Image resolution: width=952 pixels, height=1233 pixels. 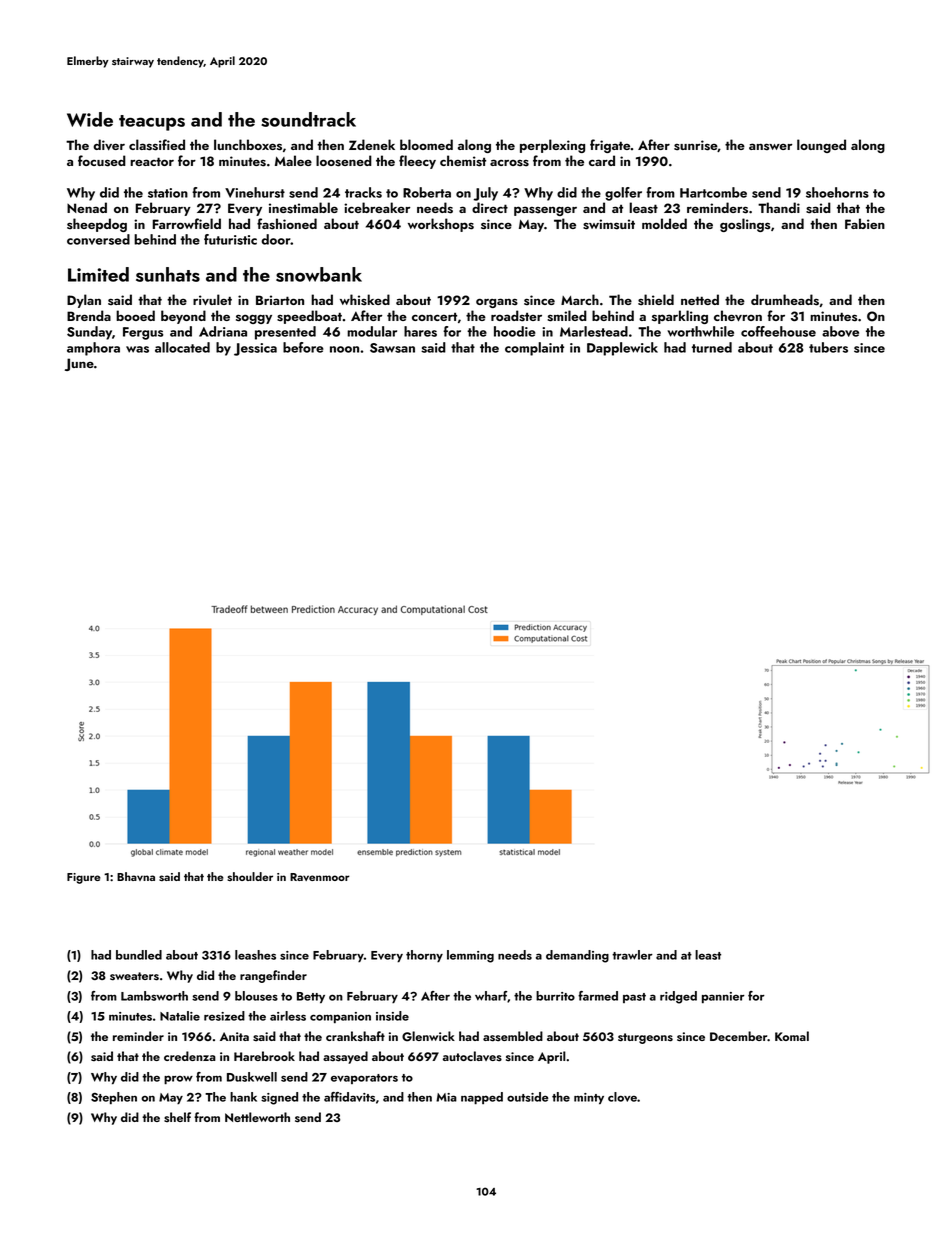 What do you see at coordinates (255, 349) in the screenshot?
I see `Jessica` at bounding box center [255, 349].
